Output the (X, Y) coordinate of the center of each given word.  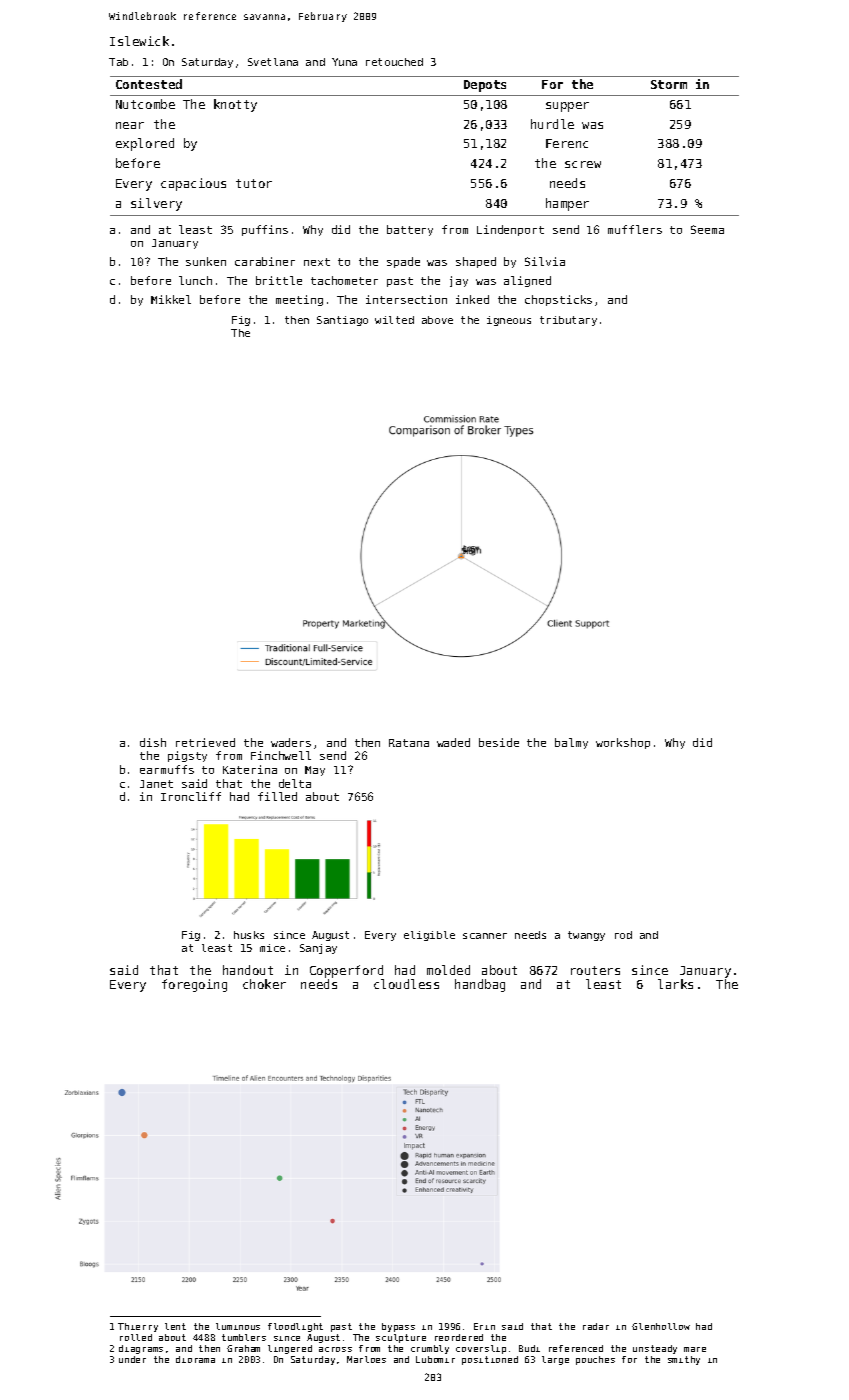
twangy (586, 936)
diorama (195, 1359)
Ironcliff (191, 796)
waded (453, 742)
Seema (707, 229)
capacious (193, 184)
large (555, 1360)
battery (410, 230)
